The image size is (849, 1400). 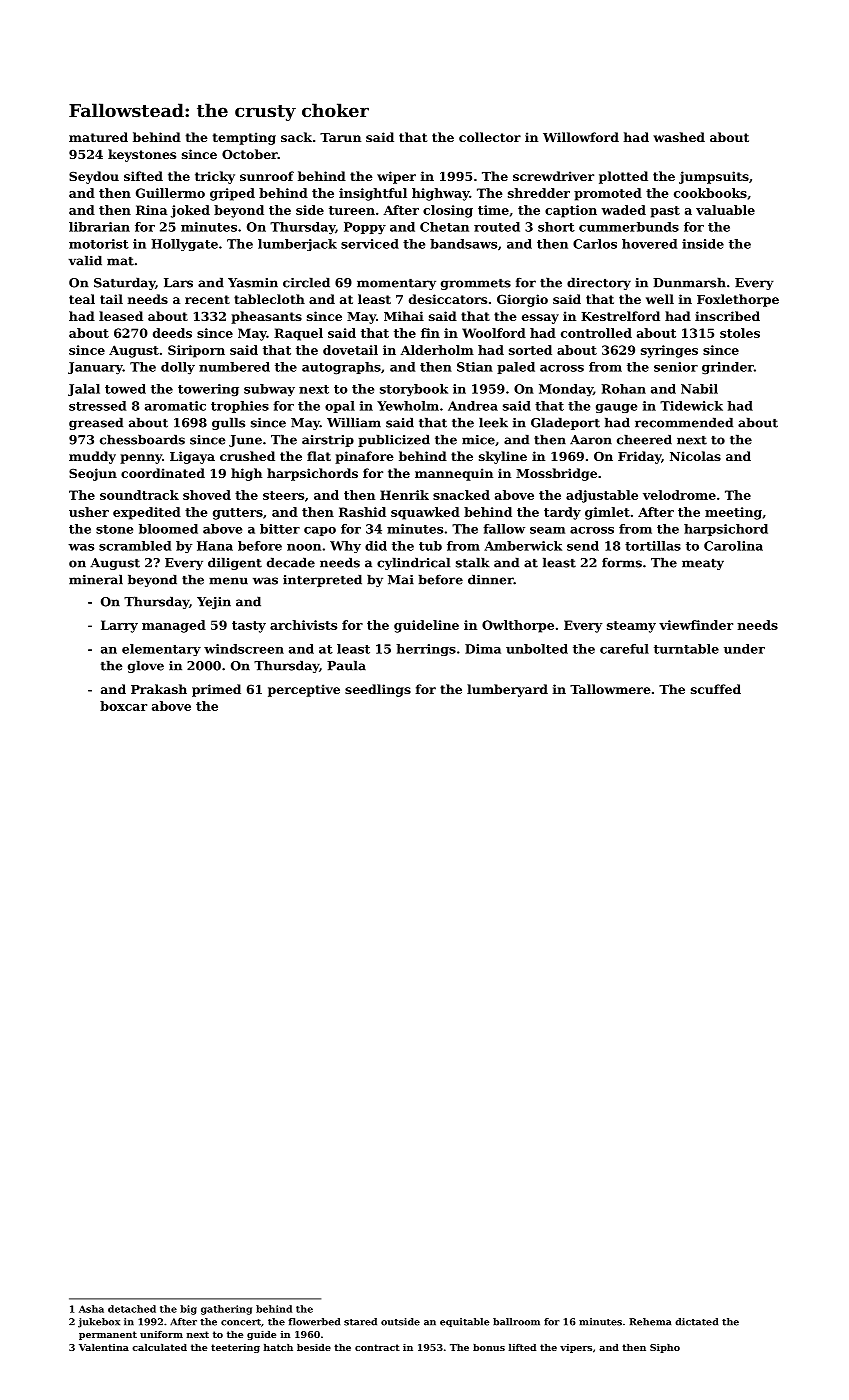 I want to click on Lars, so click(x=178, y=283).
